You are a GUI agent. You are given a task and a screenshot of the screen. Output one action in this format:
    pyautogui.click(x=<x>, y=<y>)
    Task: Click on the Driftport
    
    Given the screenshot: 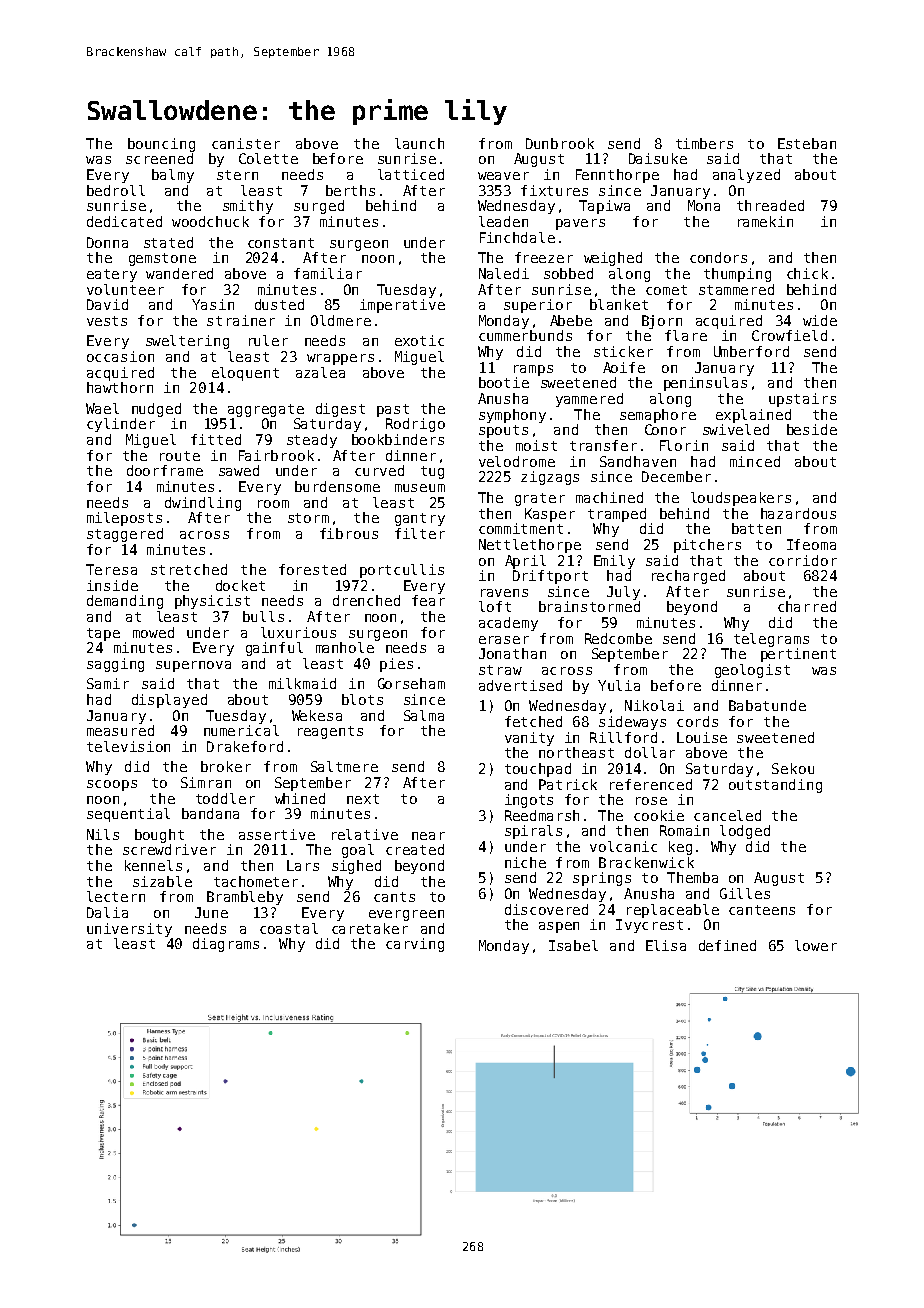 What is the action you would take?
    pyautogui.click(x=550, y=577)
